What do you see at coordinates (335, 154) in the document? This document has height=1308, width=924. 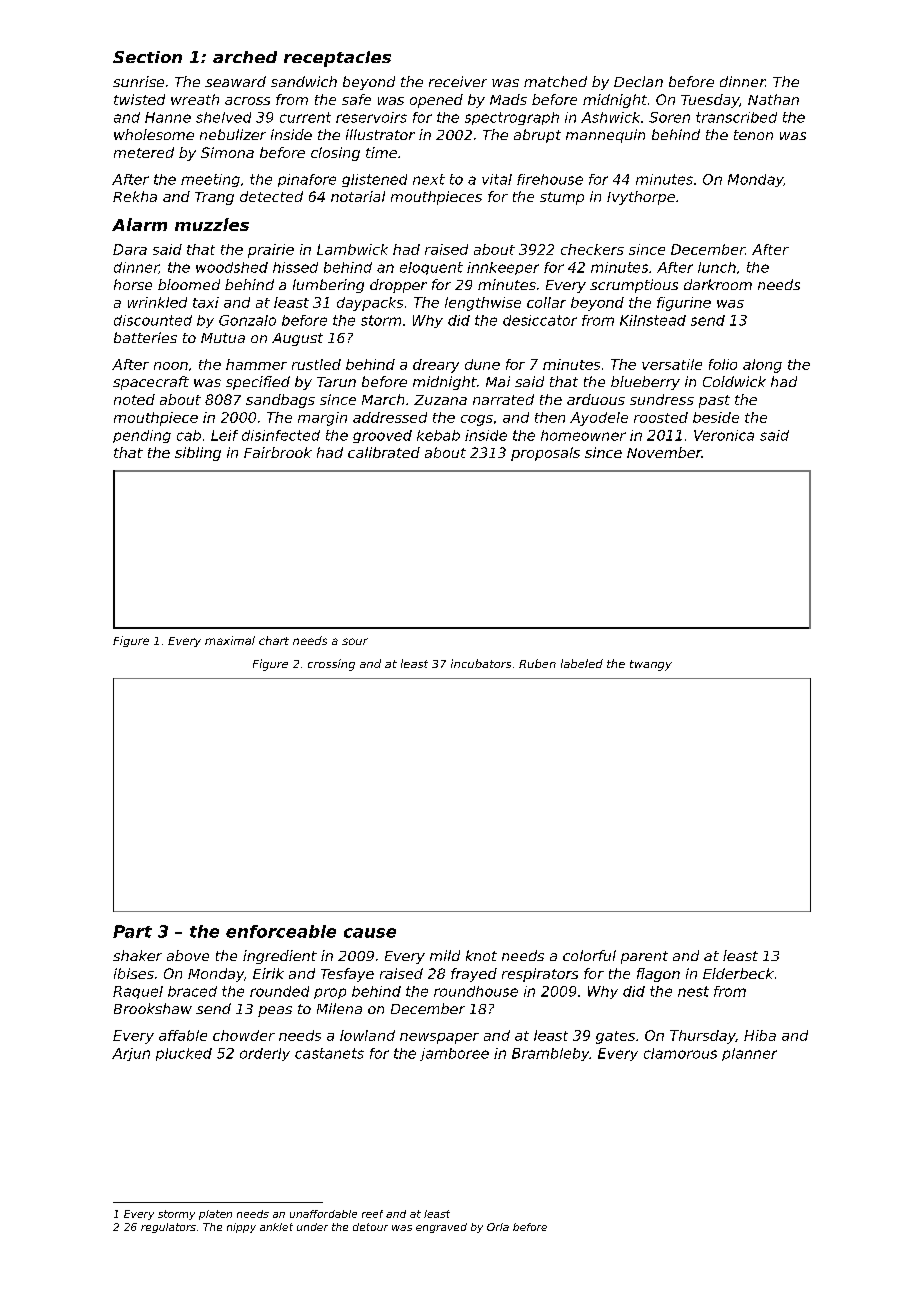 I see `closing` at bounding box center [335, 154].
